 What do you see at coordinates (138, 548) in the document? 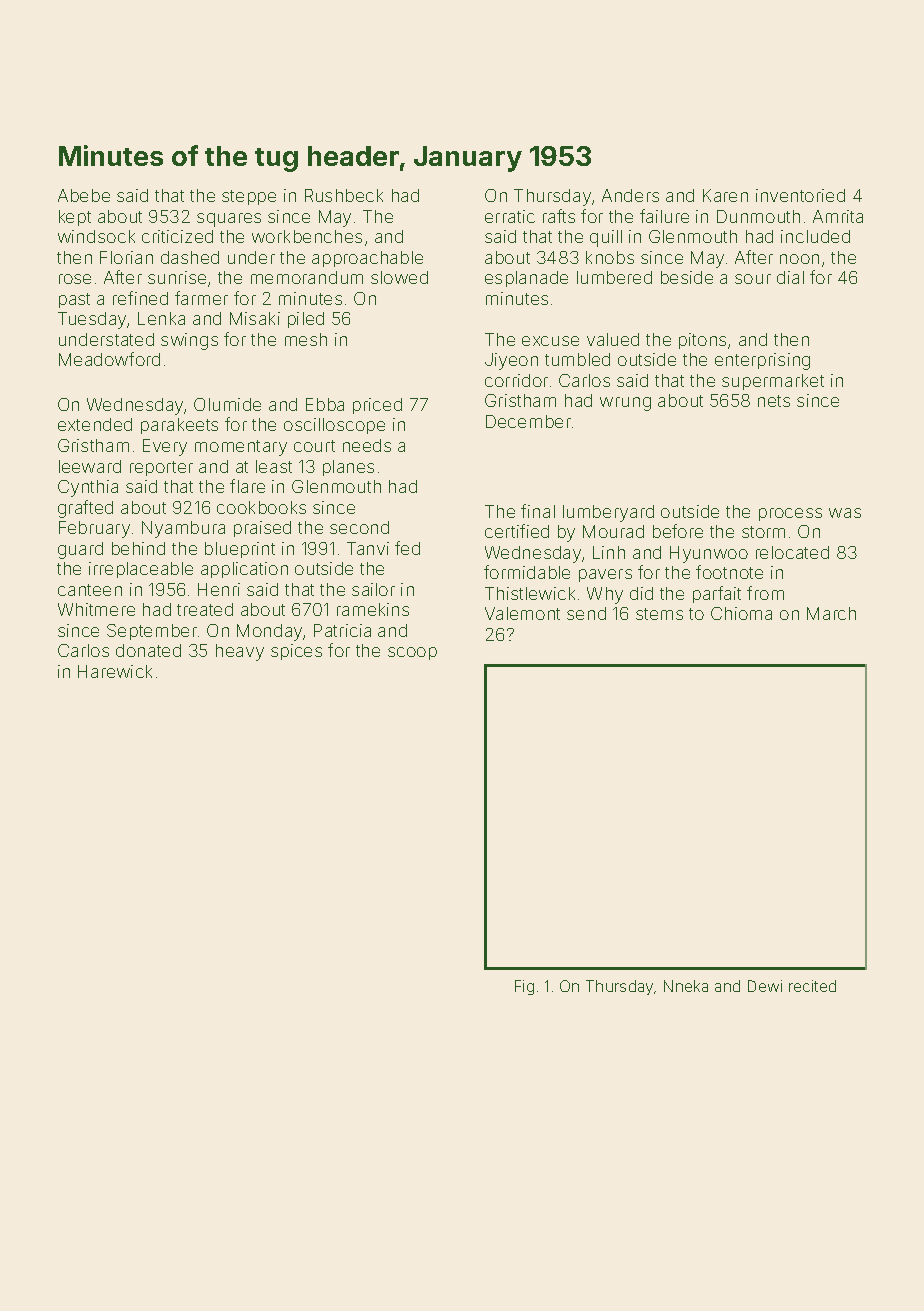
I see `behind` at bounding box center [138, 548].
